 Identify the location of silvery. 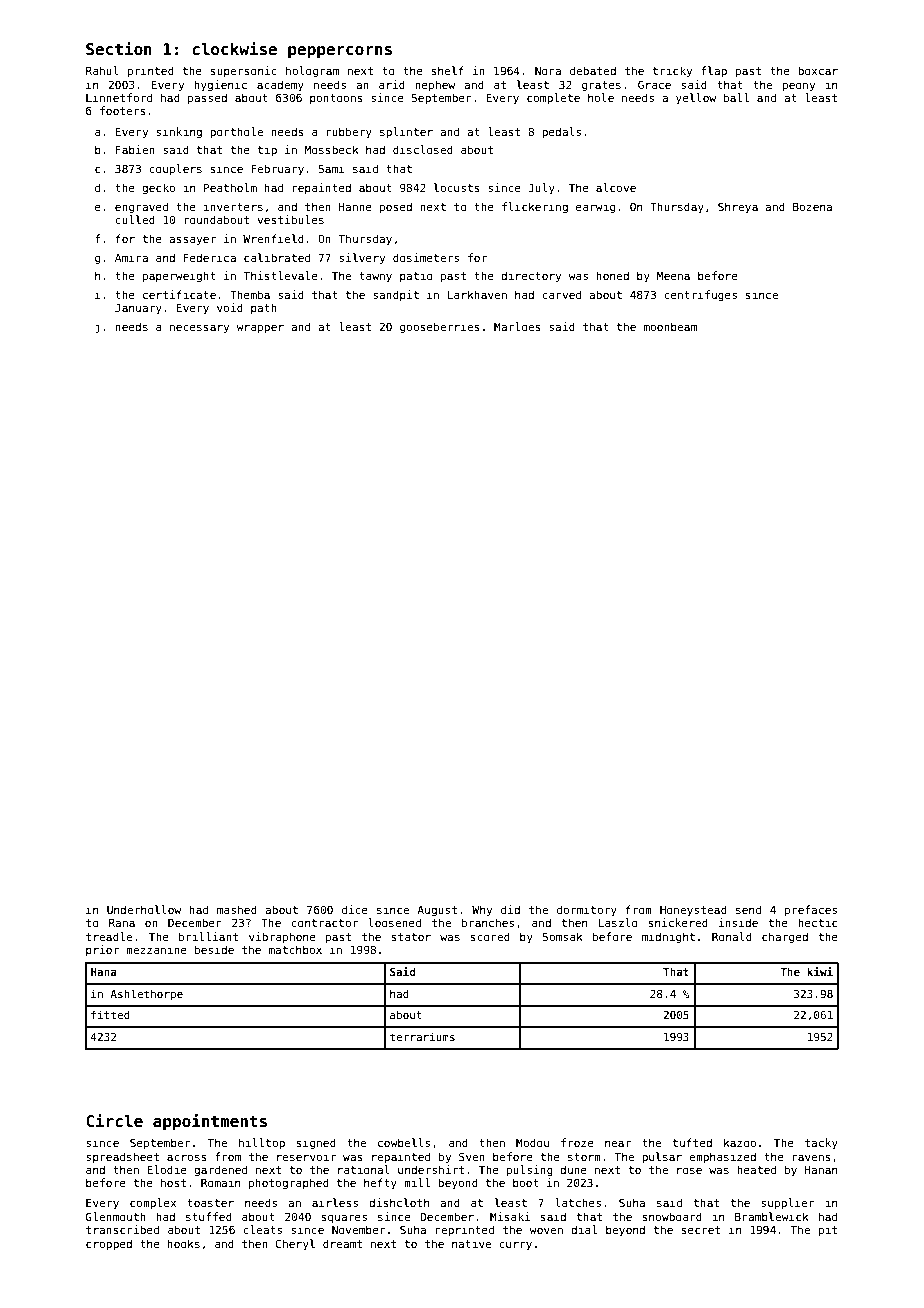
(362, 259).
